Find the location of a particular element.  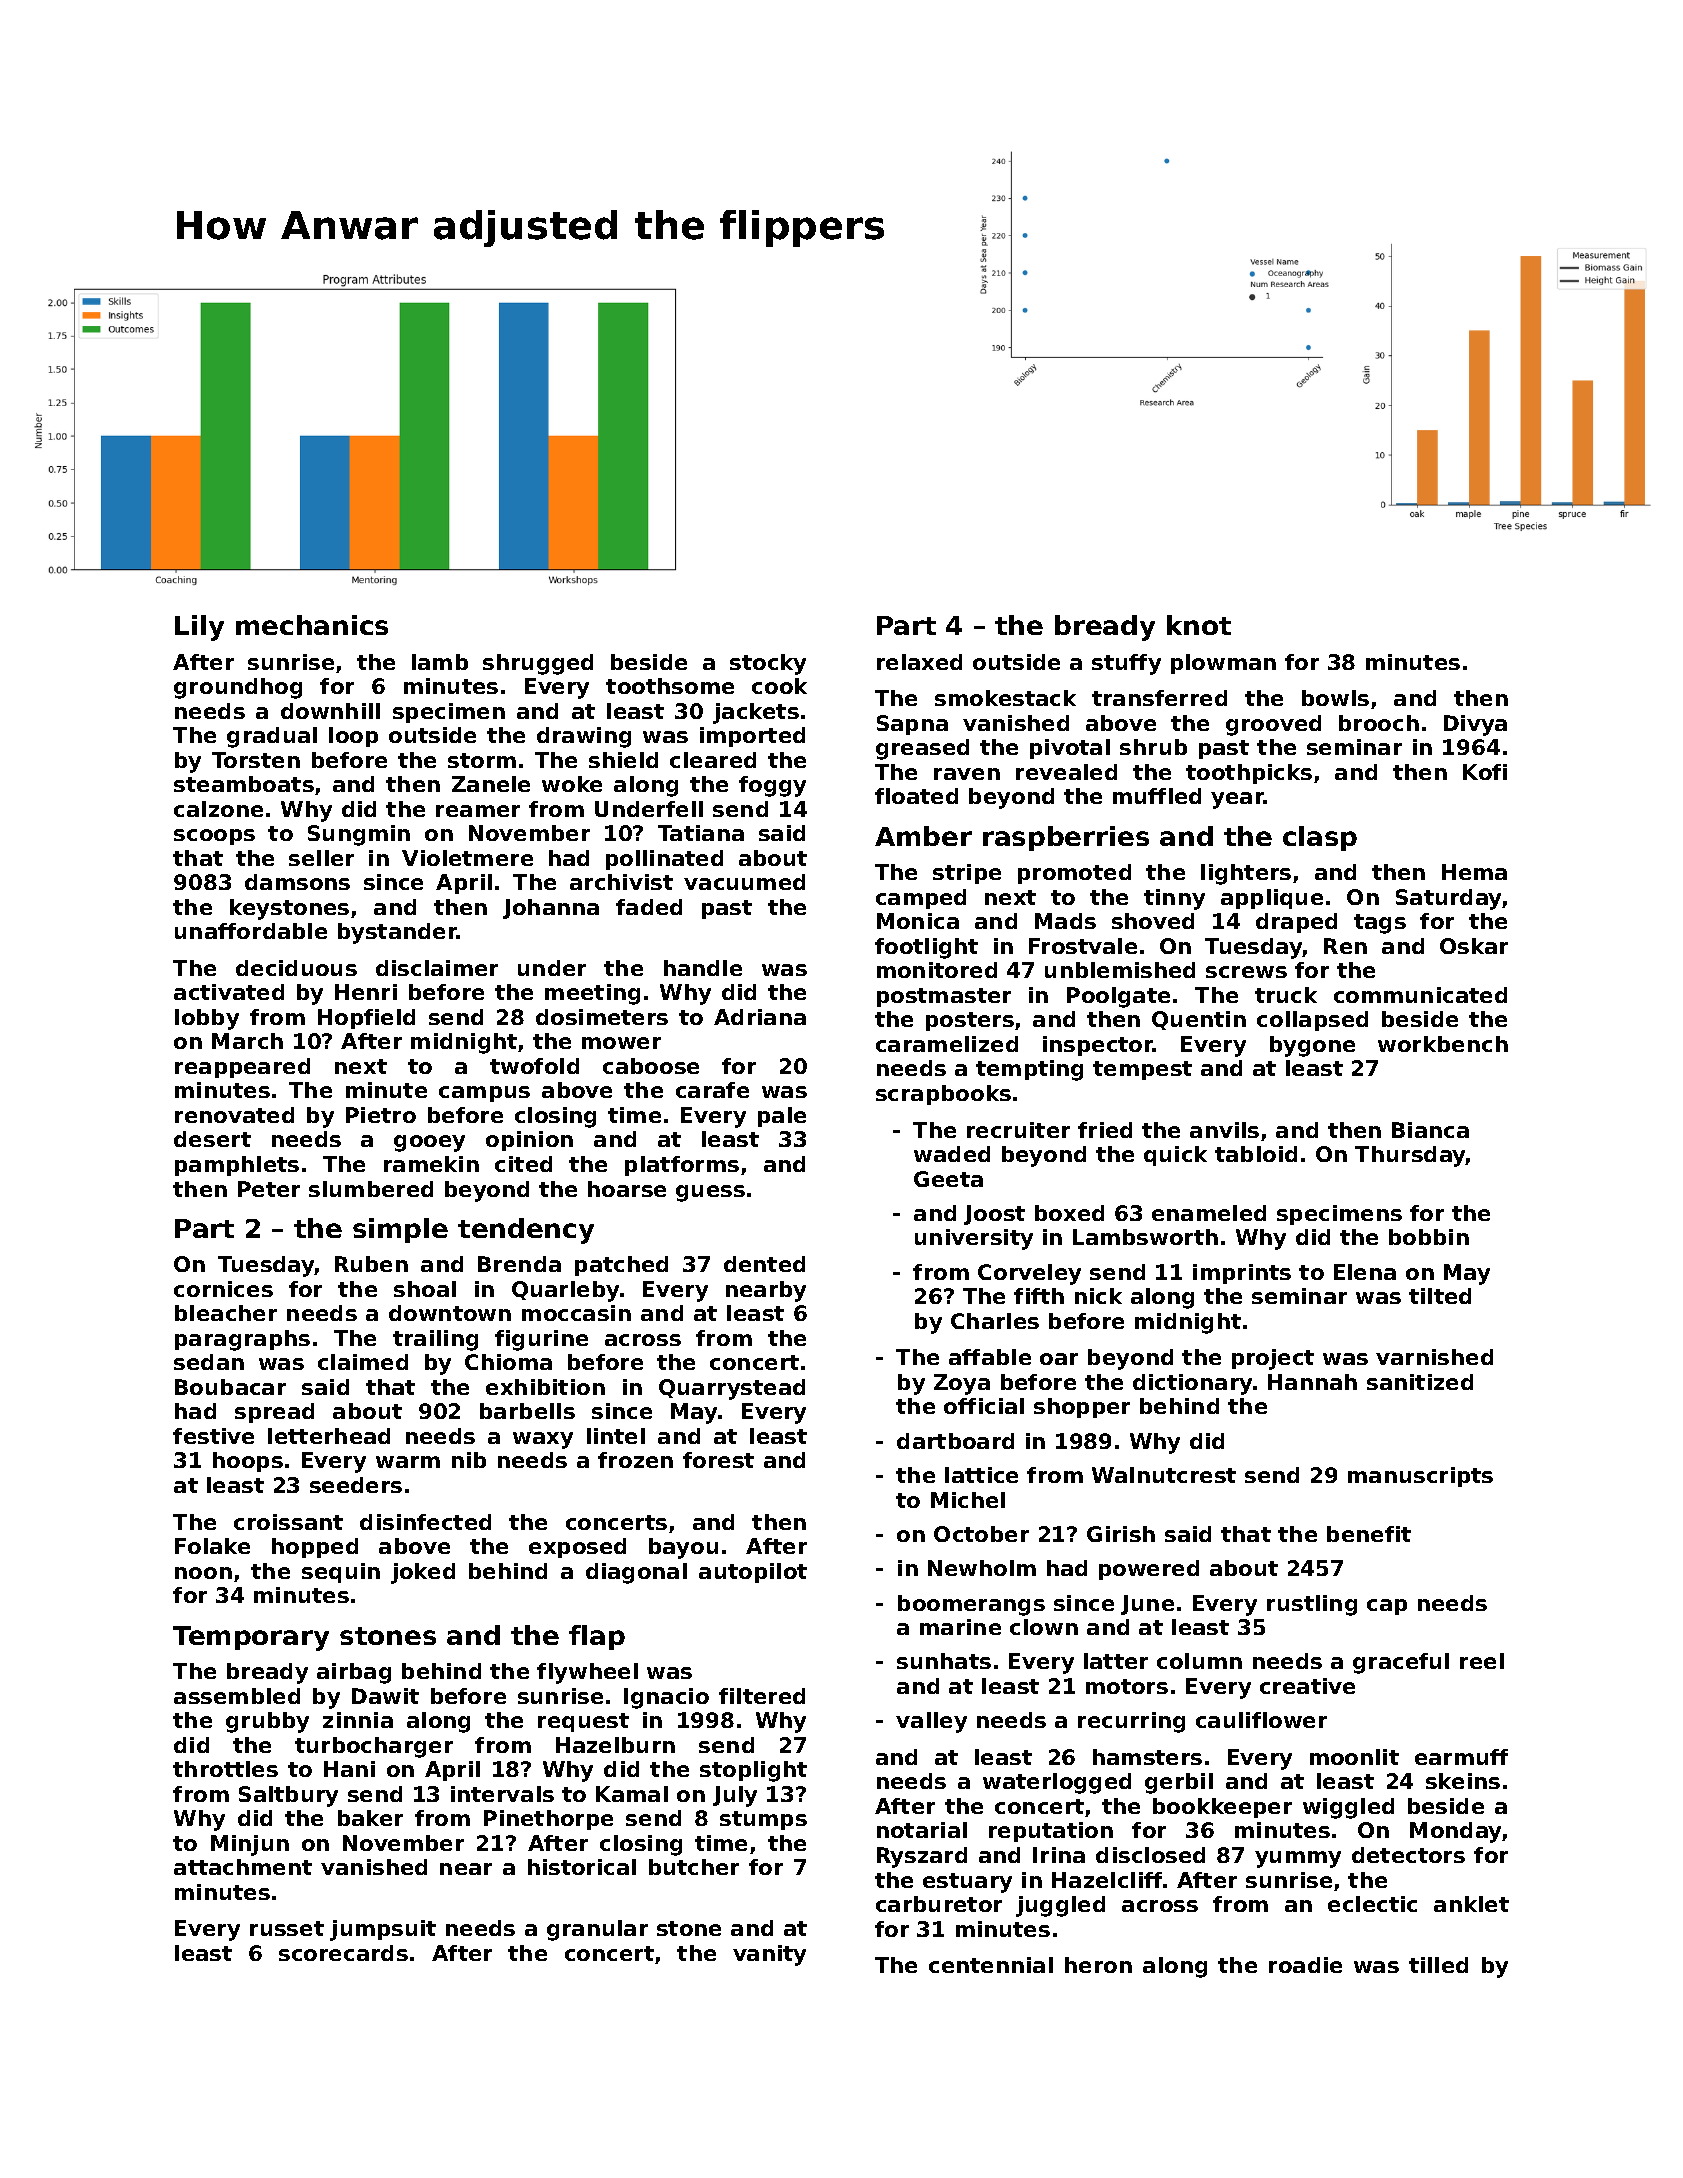

knot is located at coordinates (1199, 625).
